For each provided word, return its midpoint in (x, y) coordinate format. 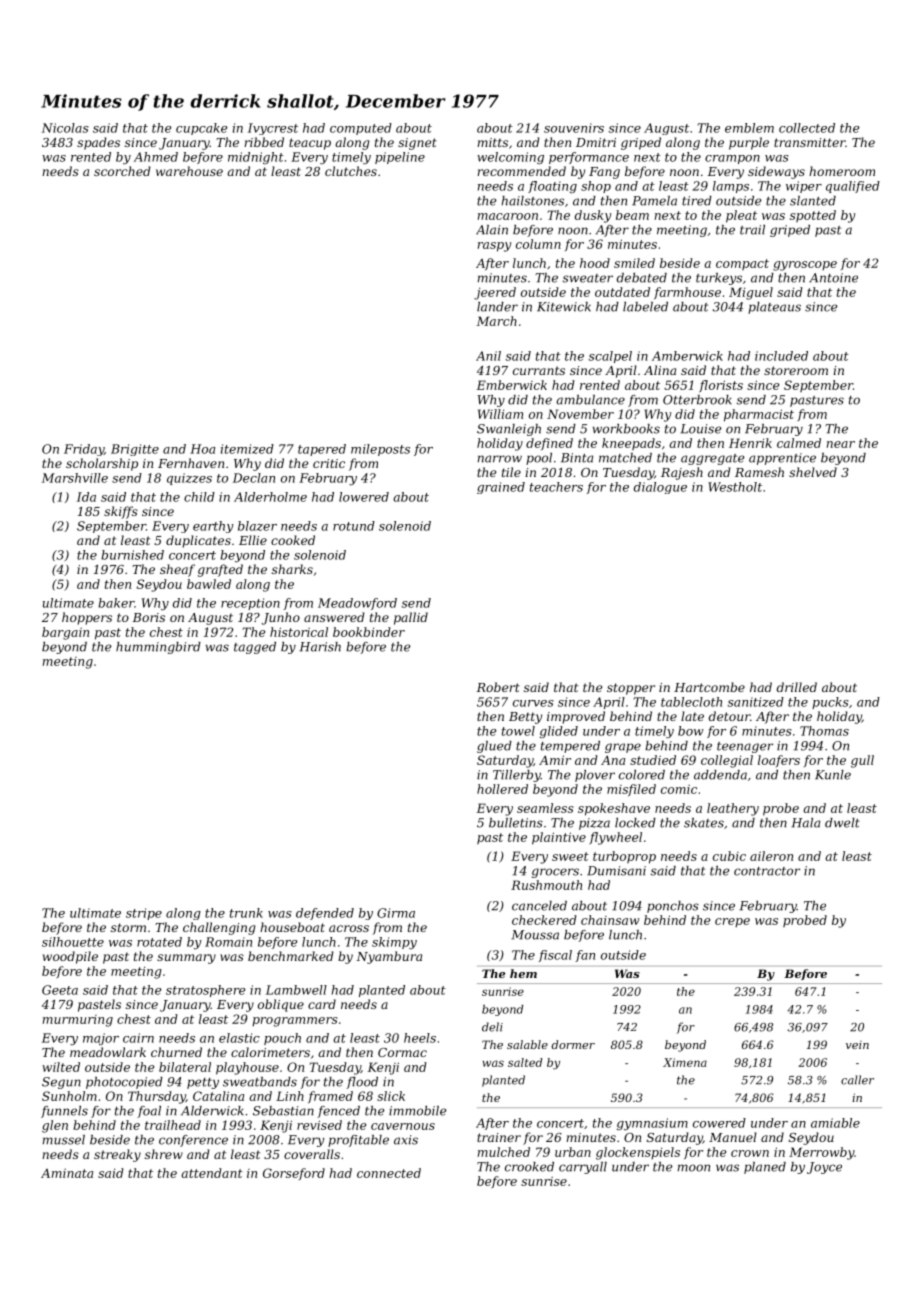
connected (389, 1173)
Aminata (67, 1173)
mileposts (380, 450)
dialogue (660, 488)
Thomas (824, 731)
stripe (144, 914)
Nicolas (65, 128)
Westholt (735, 487)
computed (361, 129)
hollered (502, 789)
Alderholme (270, 497)
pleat (741, 216)
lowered (364, 497)
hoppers (87, 618)
